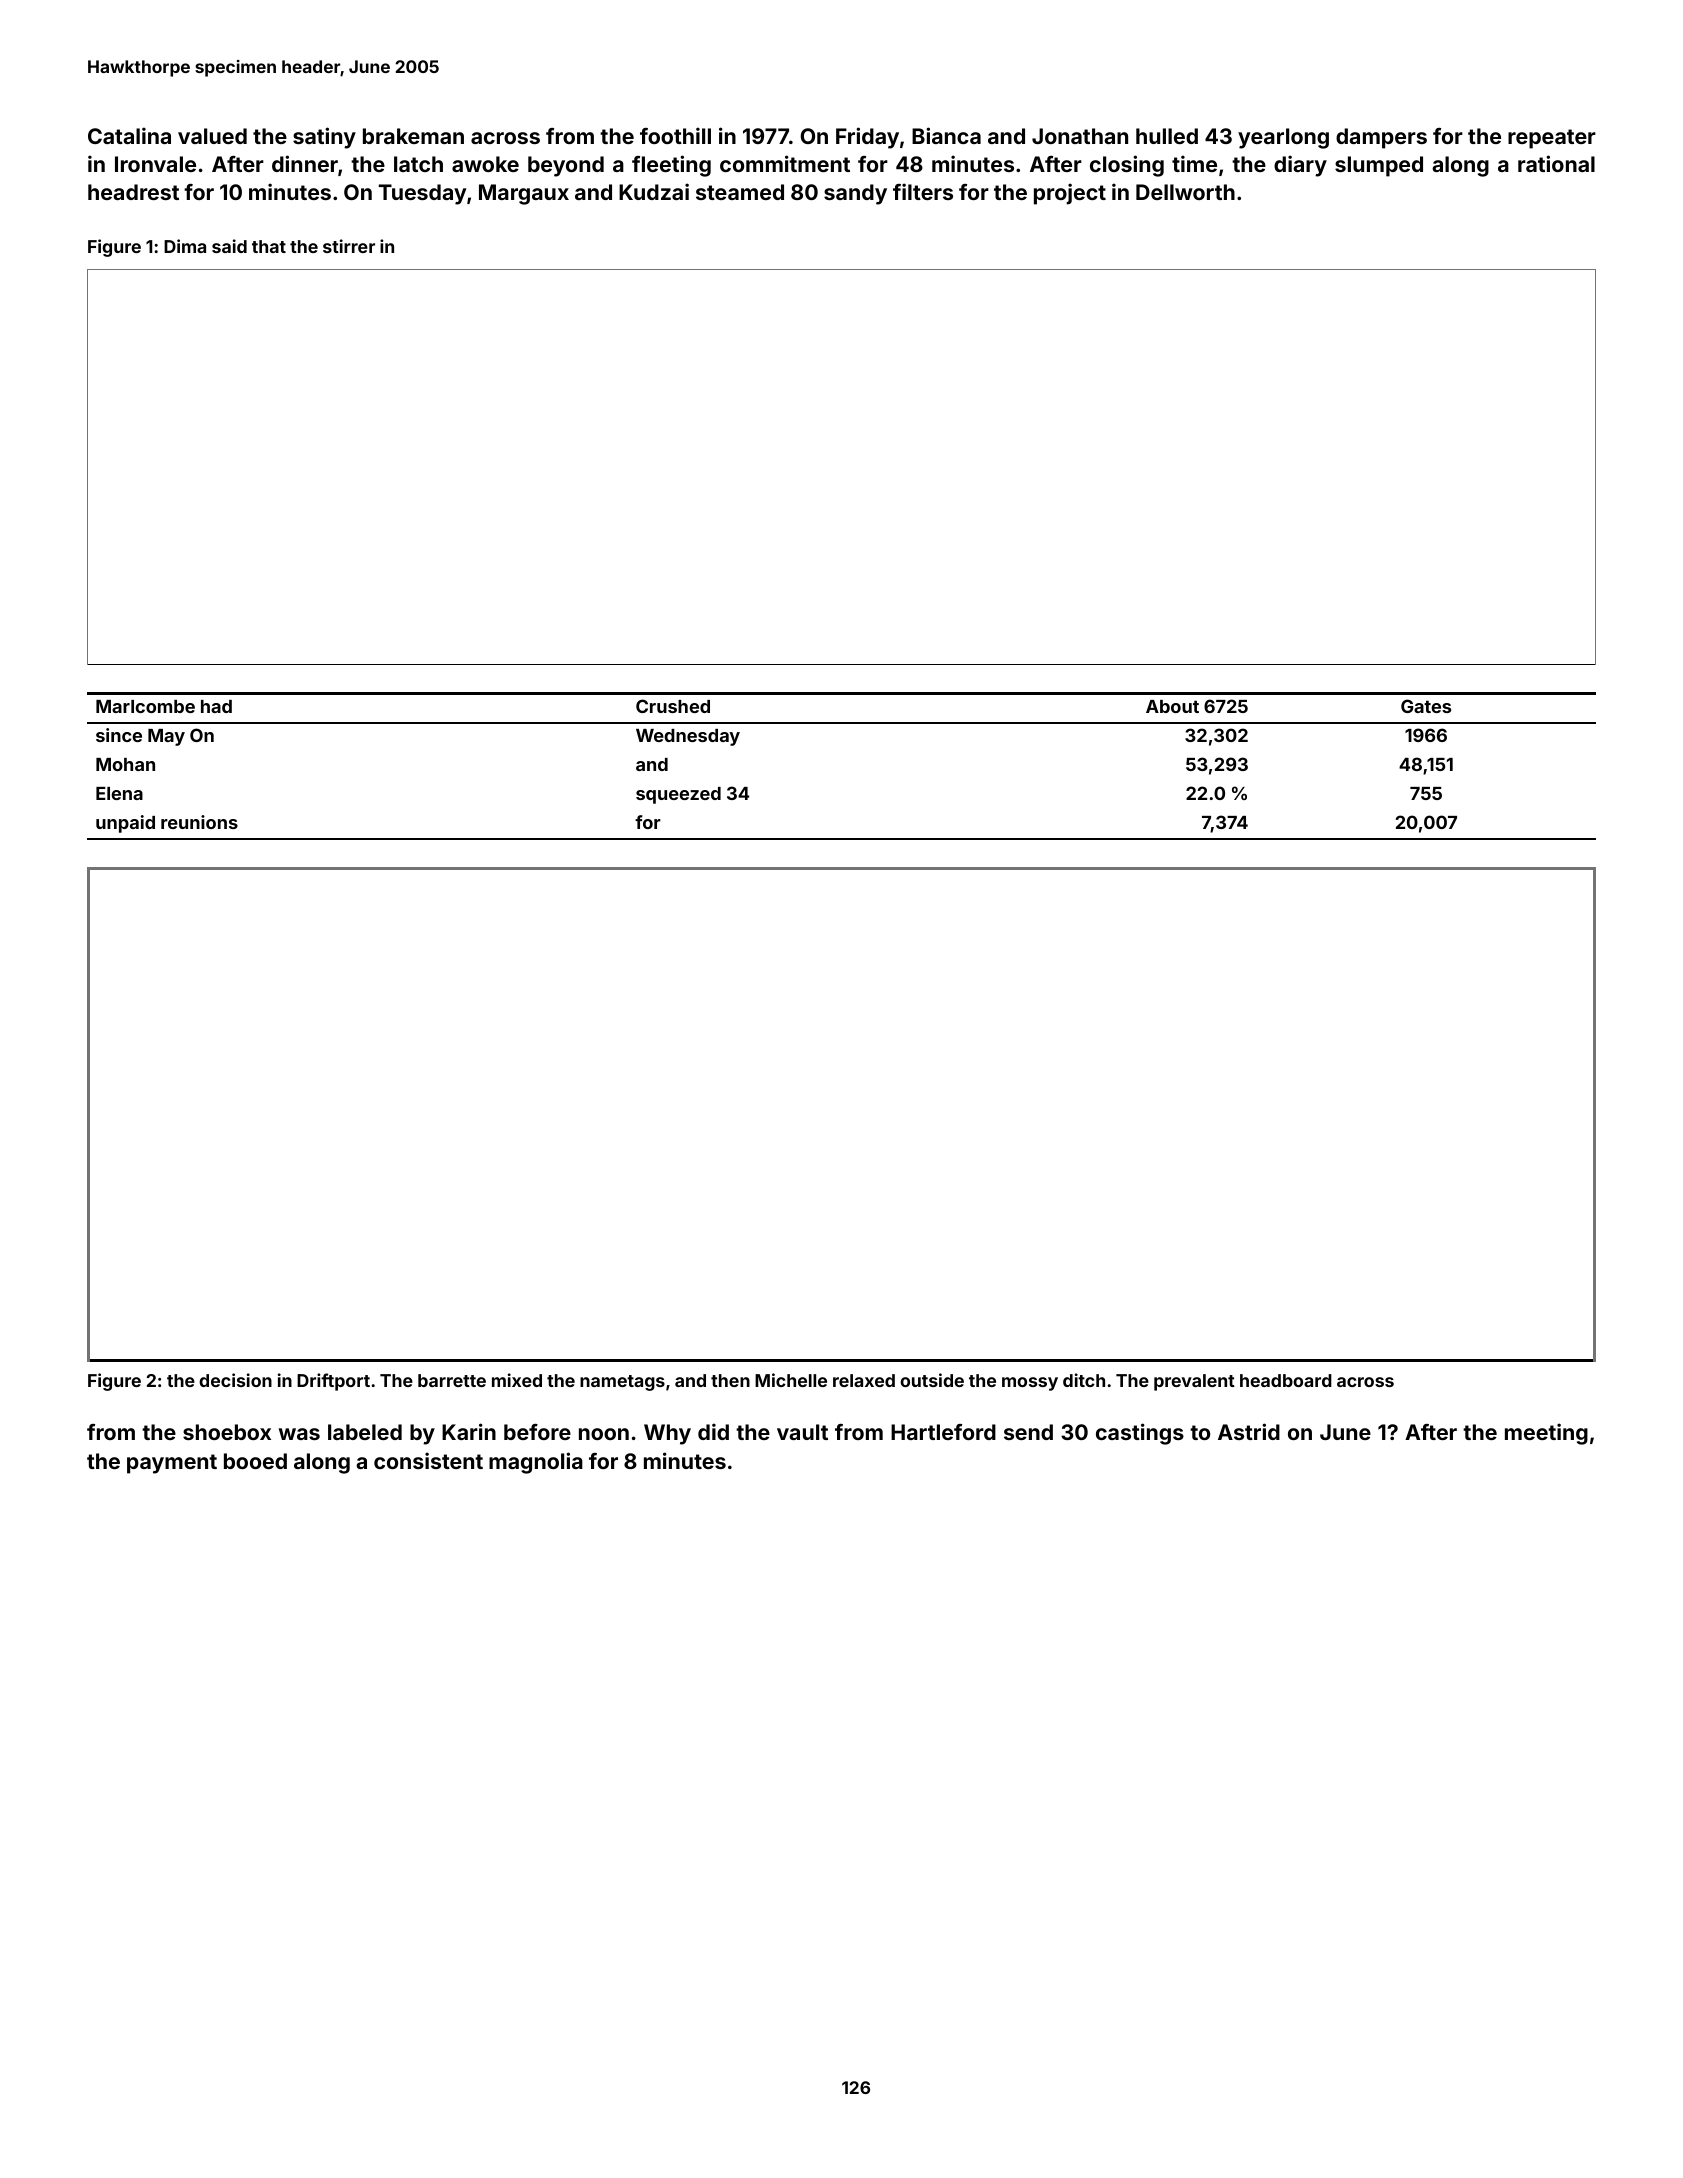 Image resolution: width=1683 pixels, height=2178 pixels. I want to click on project, so click(1070, 194).
